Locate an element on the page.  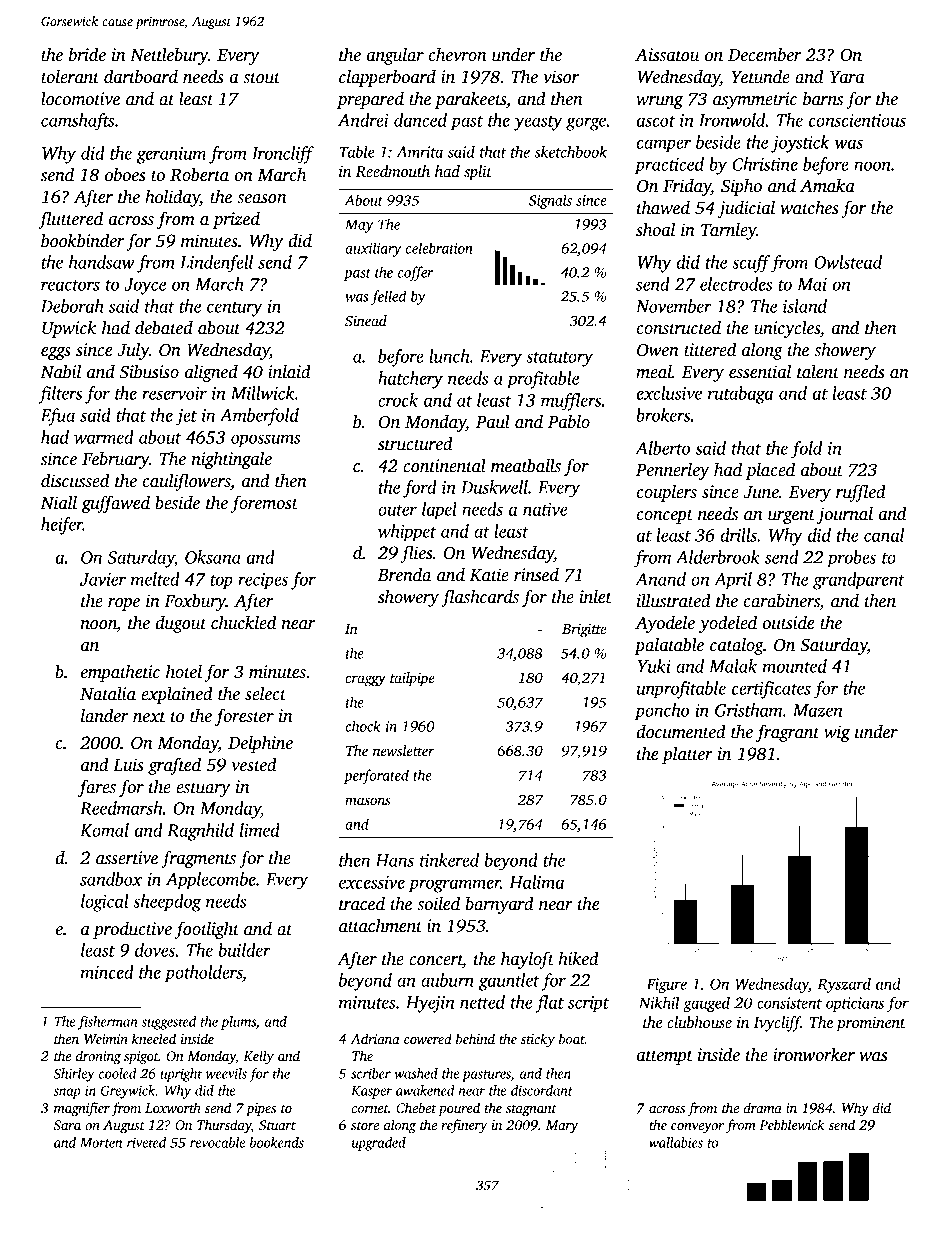
Nettlebury is located at coordinates (169, 56).
